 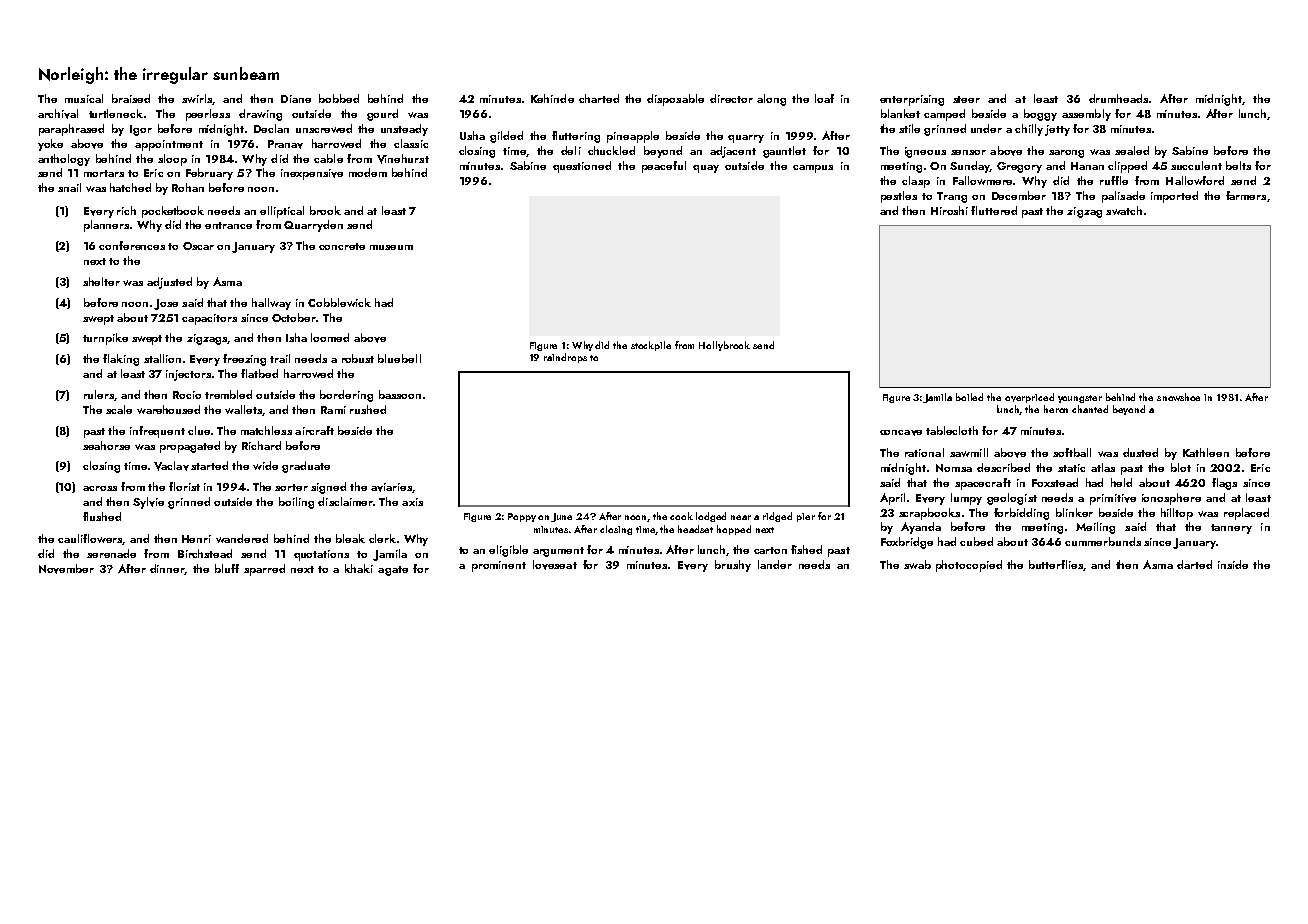 I want to click on spacecraft, so click(x=983, y=484).
